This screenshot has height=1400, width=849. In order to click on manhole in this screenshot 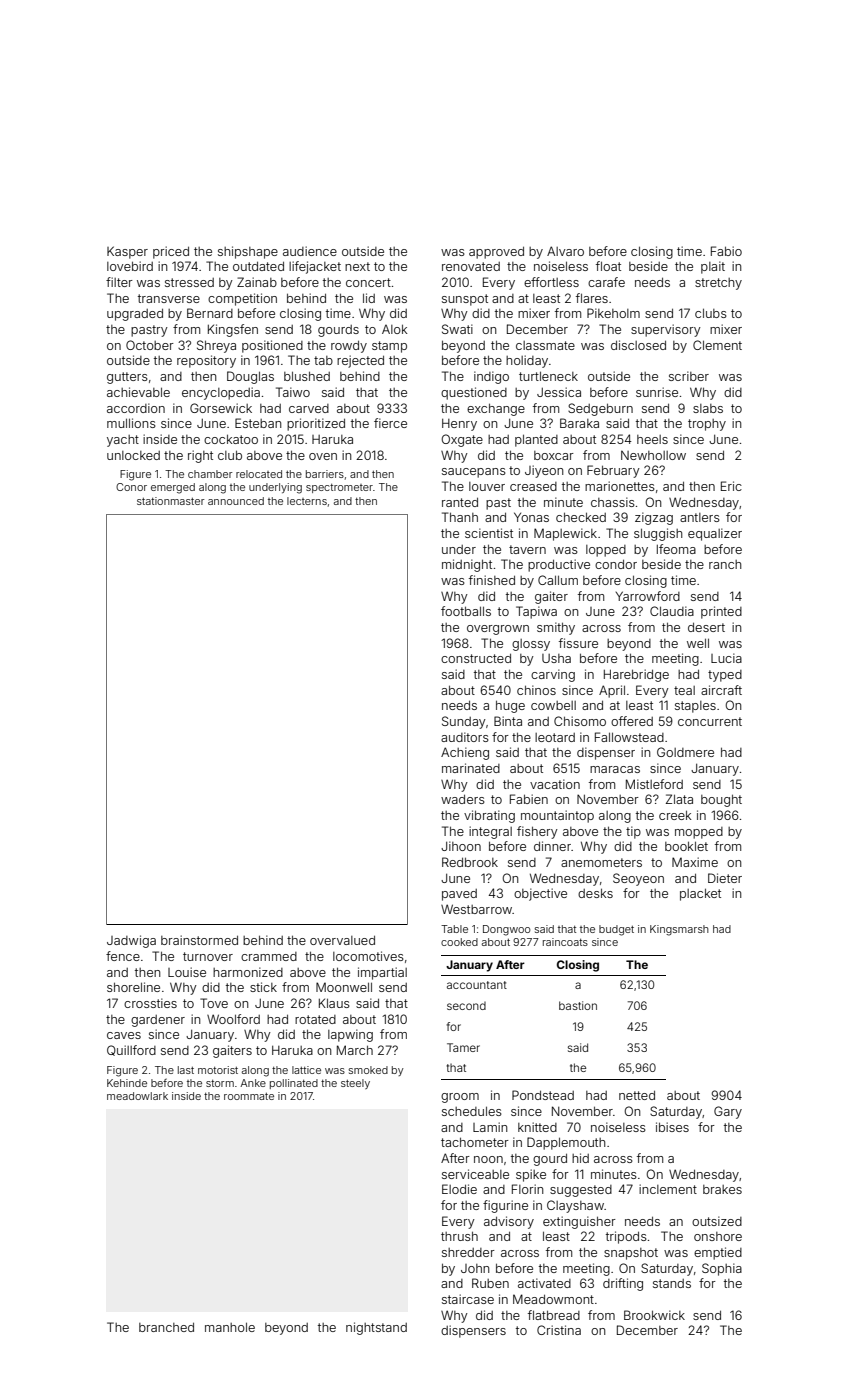, I will do `click(230, 1327)`.
